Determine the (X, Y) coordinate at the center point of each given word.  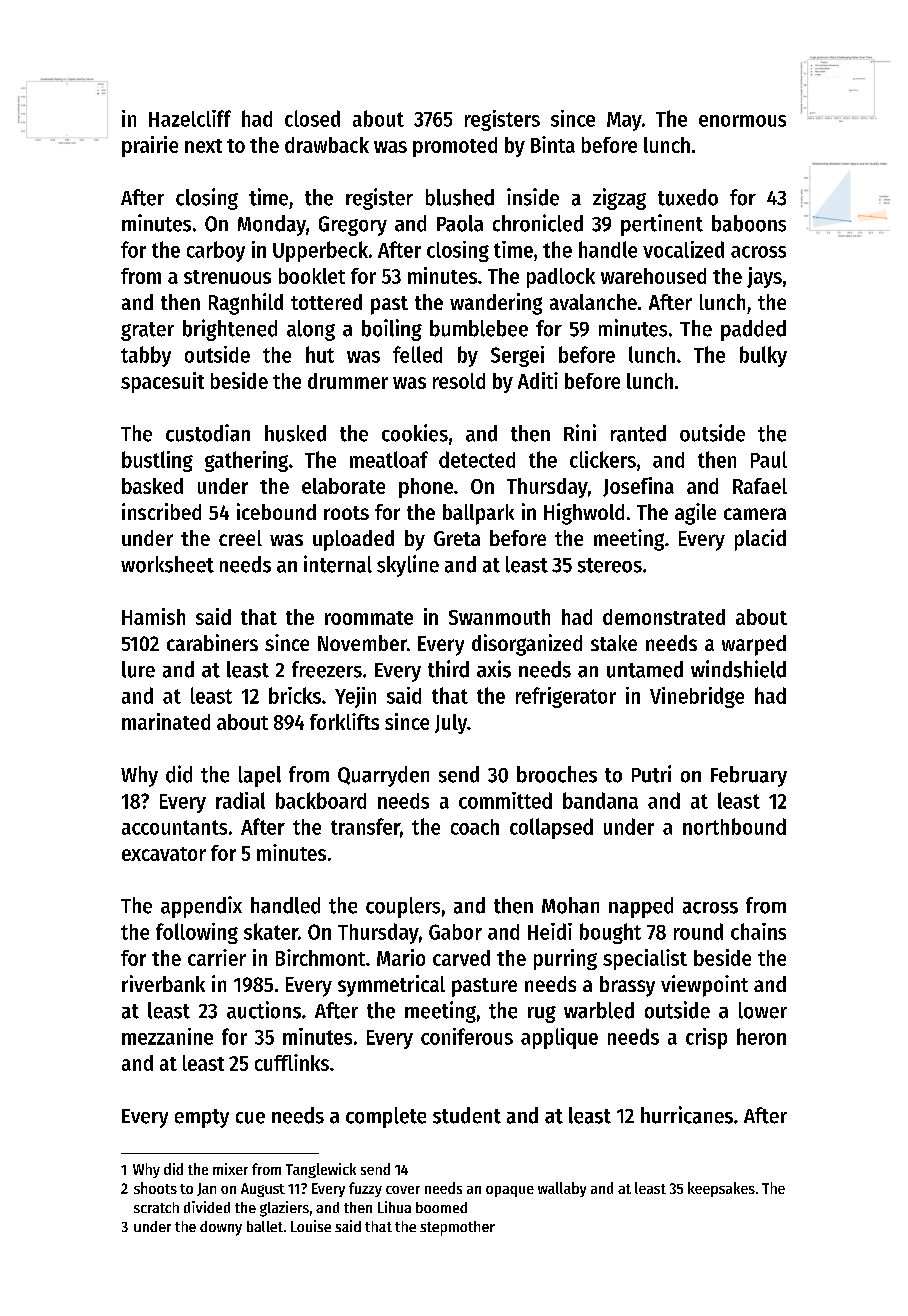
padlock (561, 278)
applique (559, 1038)
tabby (146, 356)
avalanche (593, 302)
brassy (627, 986)
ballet (265, 1226)
